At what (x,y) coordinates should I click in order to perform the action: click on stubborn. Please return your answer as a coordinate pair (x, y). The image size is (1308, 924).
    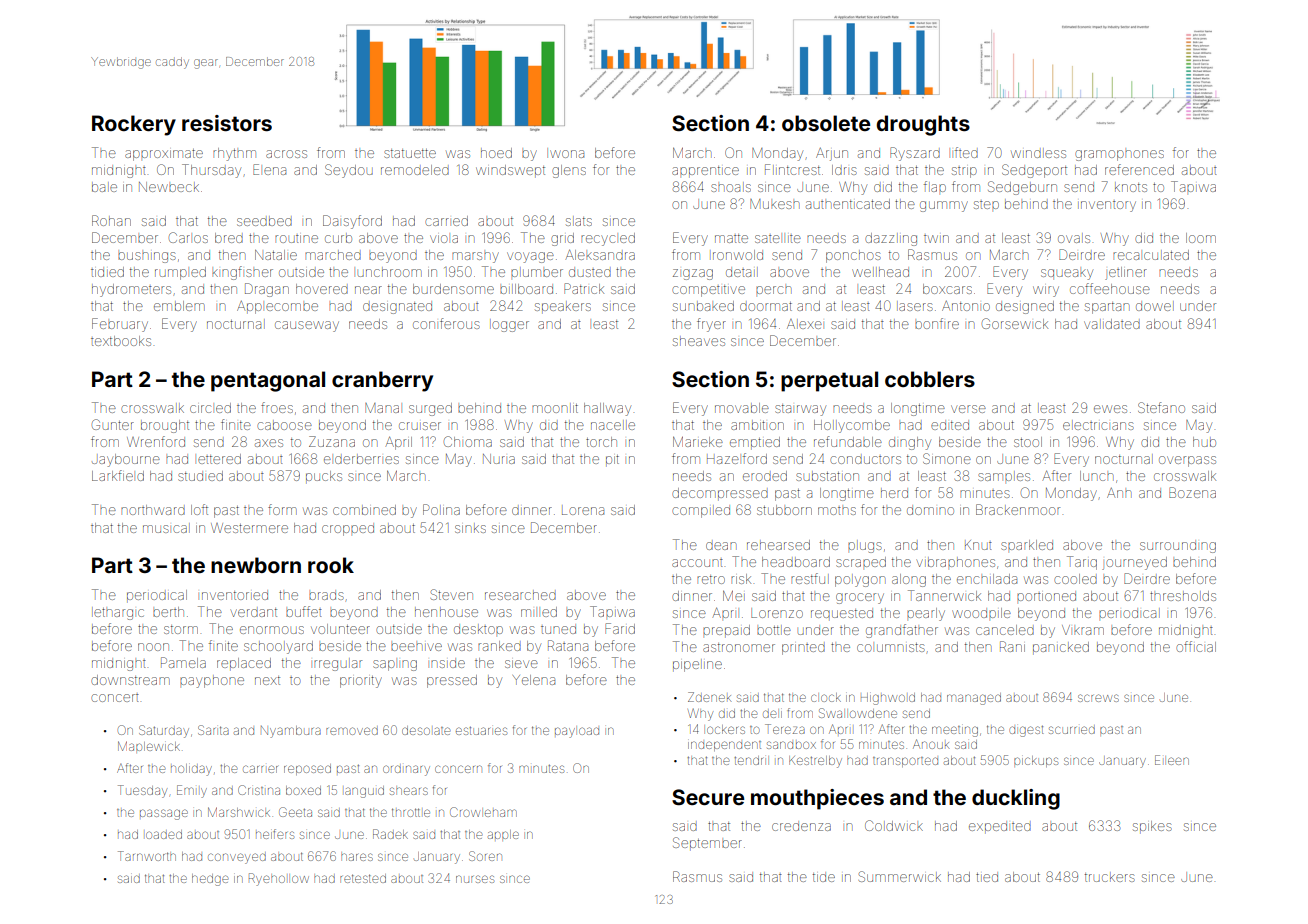
    Looking at the image, I should click on (784, 510).
